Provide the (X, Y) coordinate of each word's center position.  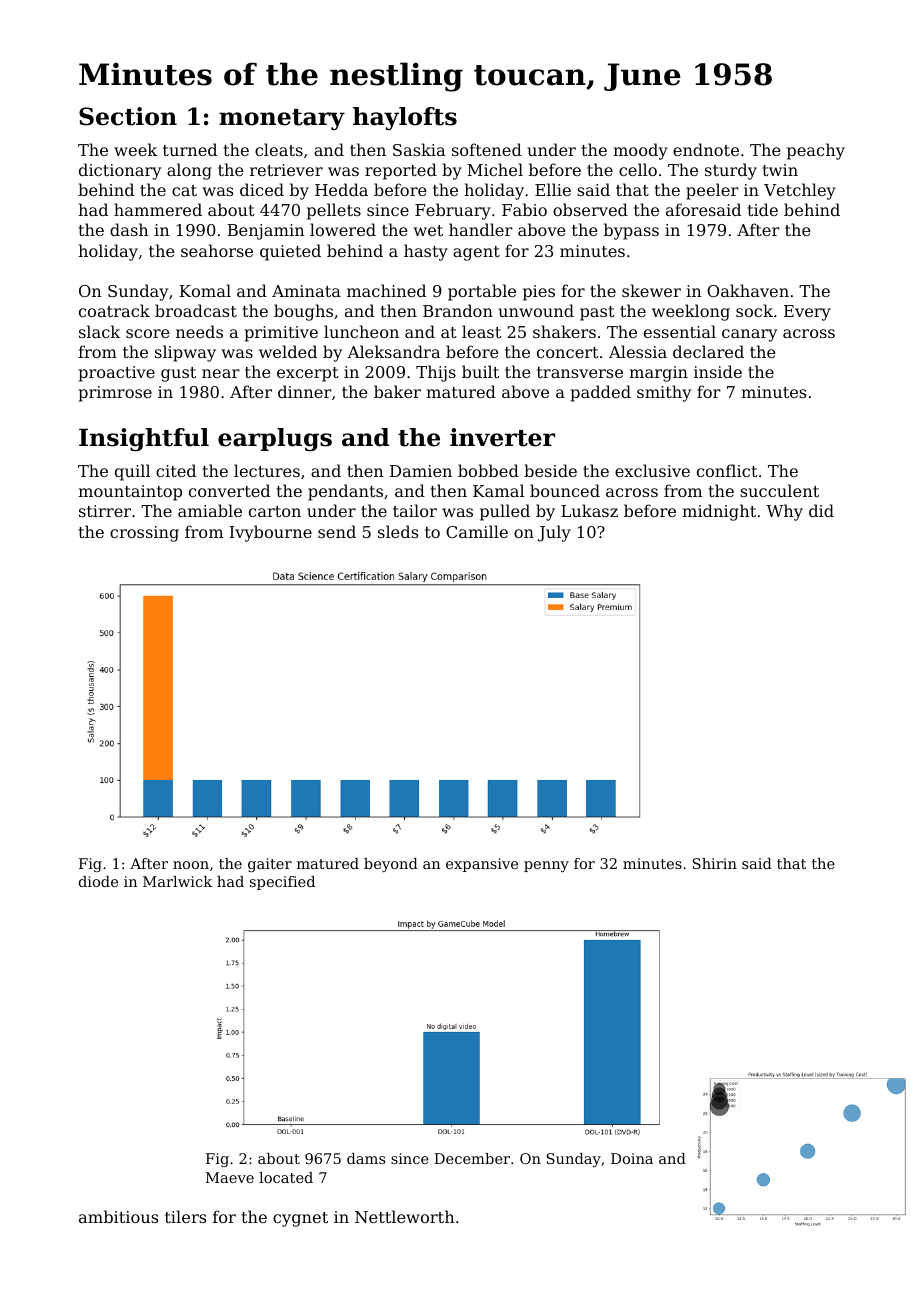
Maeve (230, 1177)
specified (282, 883)
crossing (144, 534)
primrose (115, 394)
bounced (565, 490)
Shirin (715, 863)
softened (487, 149)
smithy (664, 393)
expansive (482, 865)
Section (128, 116)
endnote (706, 149)
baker (397, 391)
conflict (727, 470)
